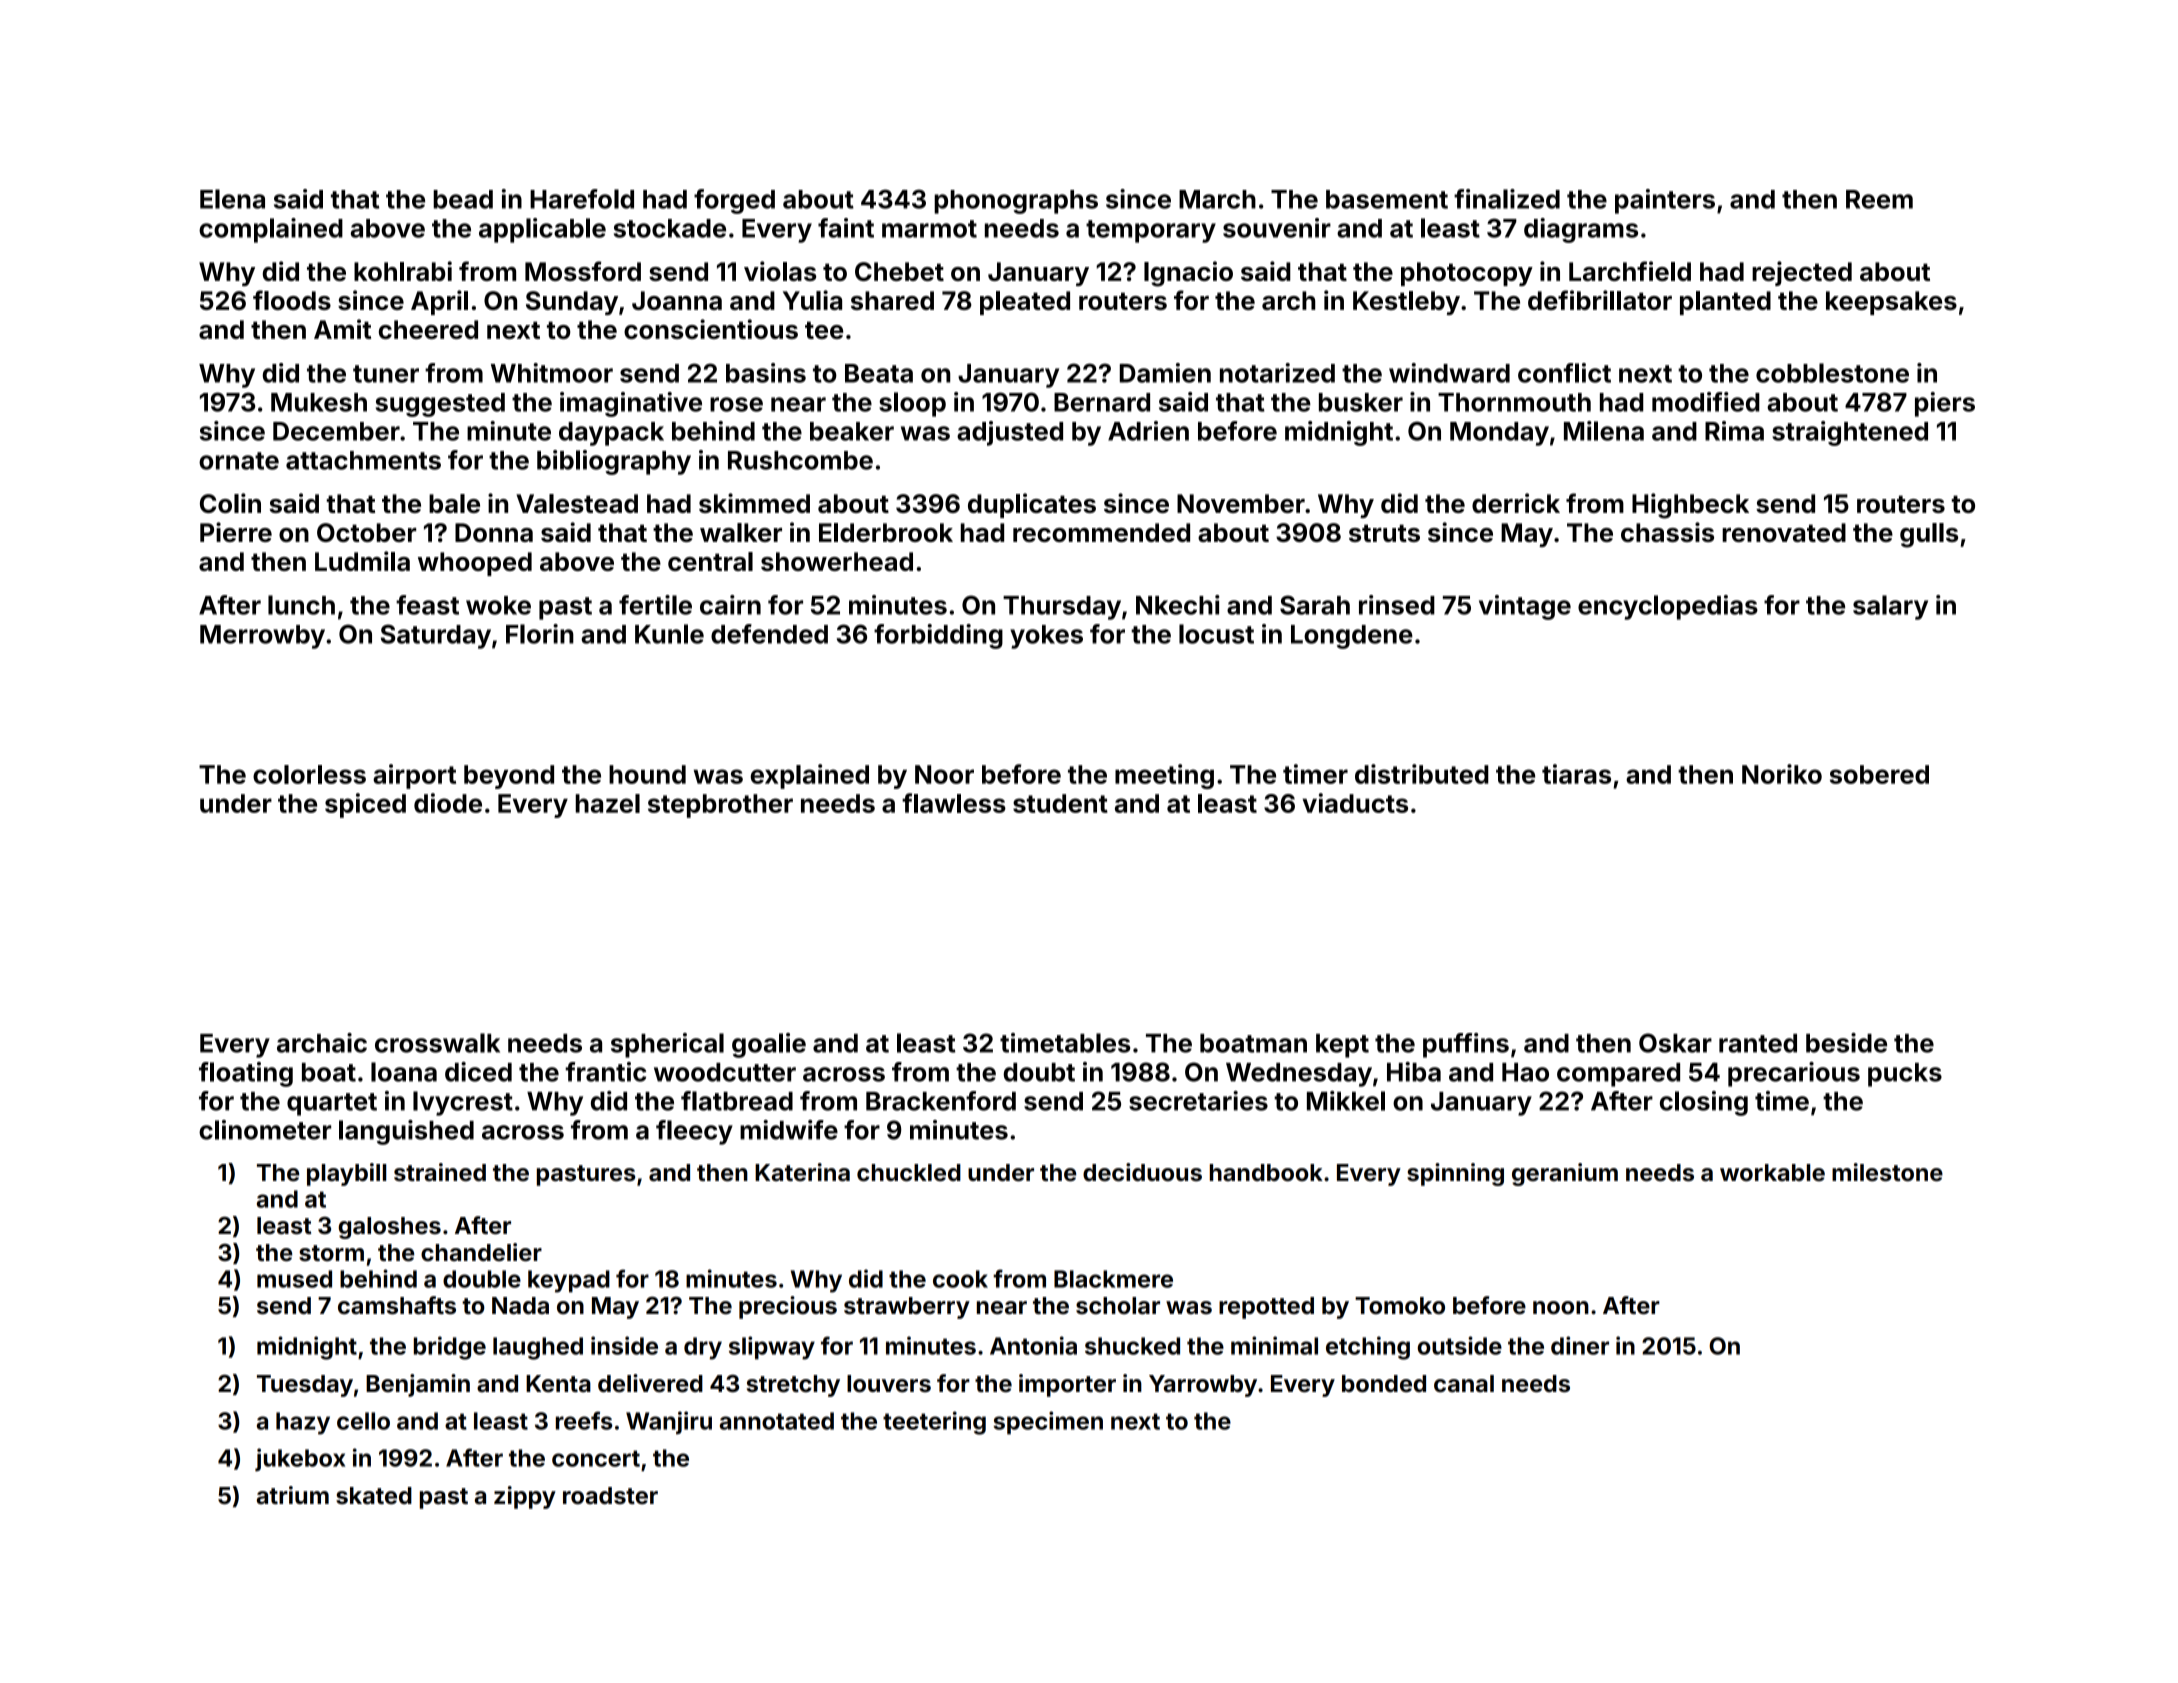 This page has width=2178, height=1683. I want to click on Elena, so click(232, 199).
